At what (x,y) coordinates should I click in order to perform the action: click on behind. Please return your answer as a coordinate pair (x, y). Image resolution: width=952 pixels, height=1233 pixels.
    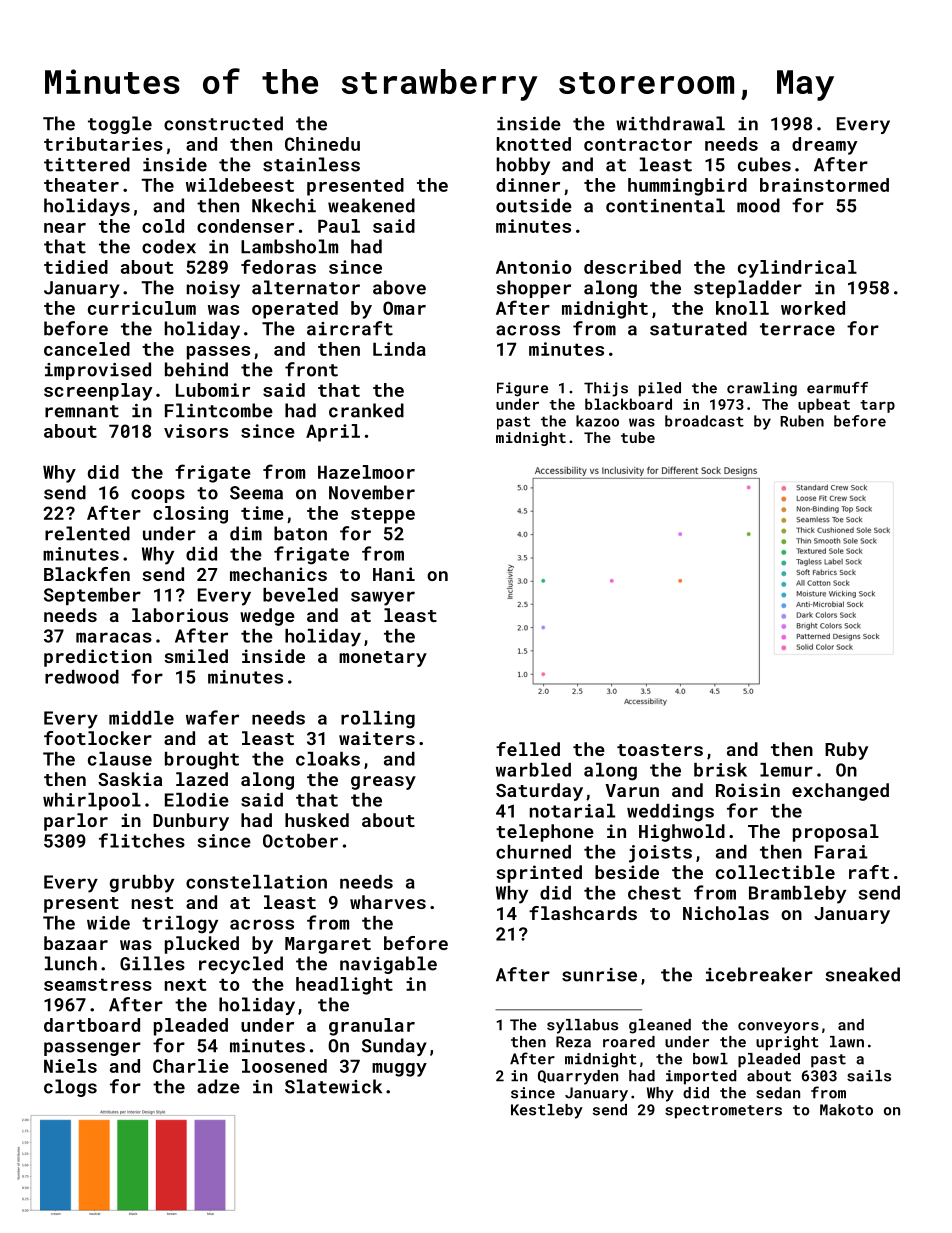
    Looking at the image, I should click on (196, 369).
